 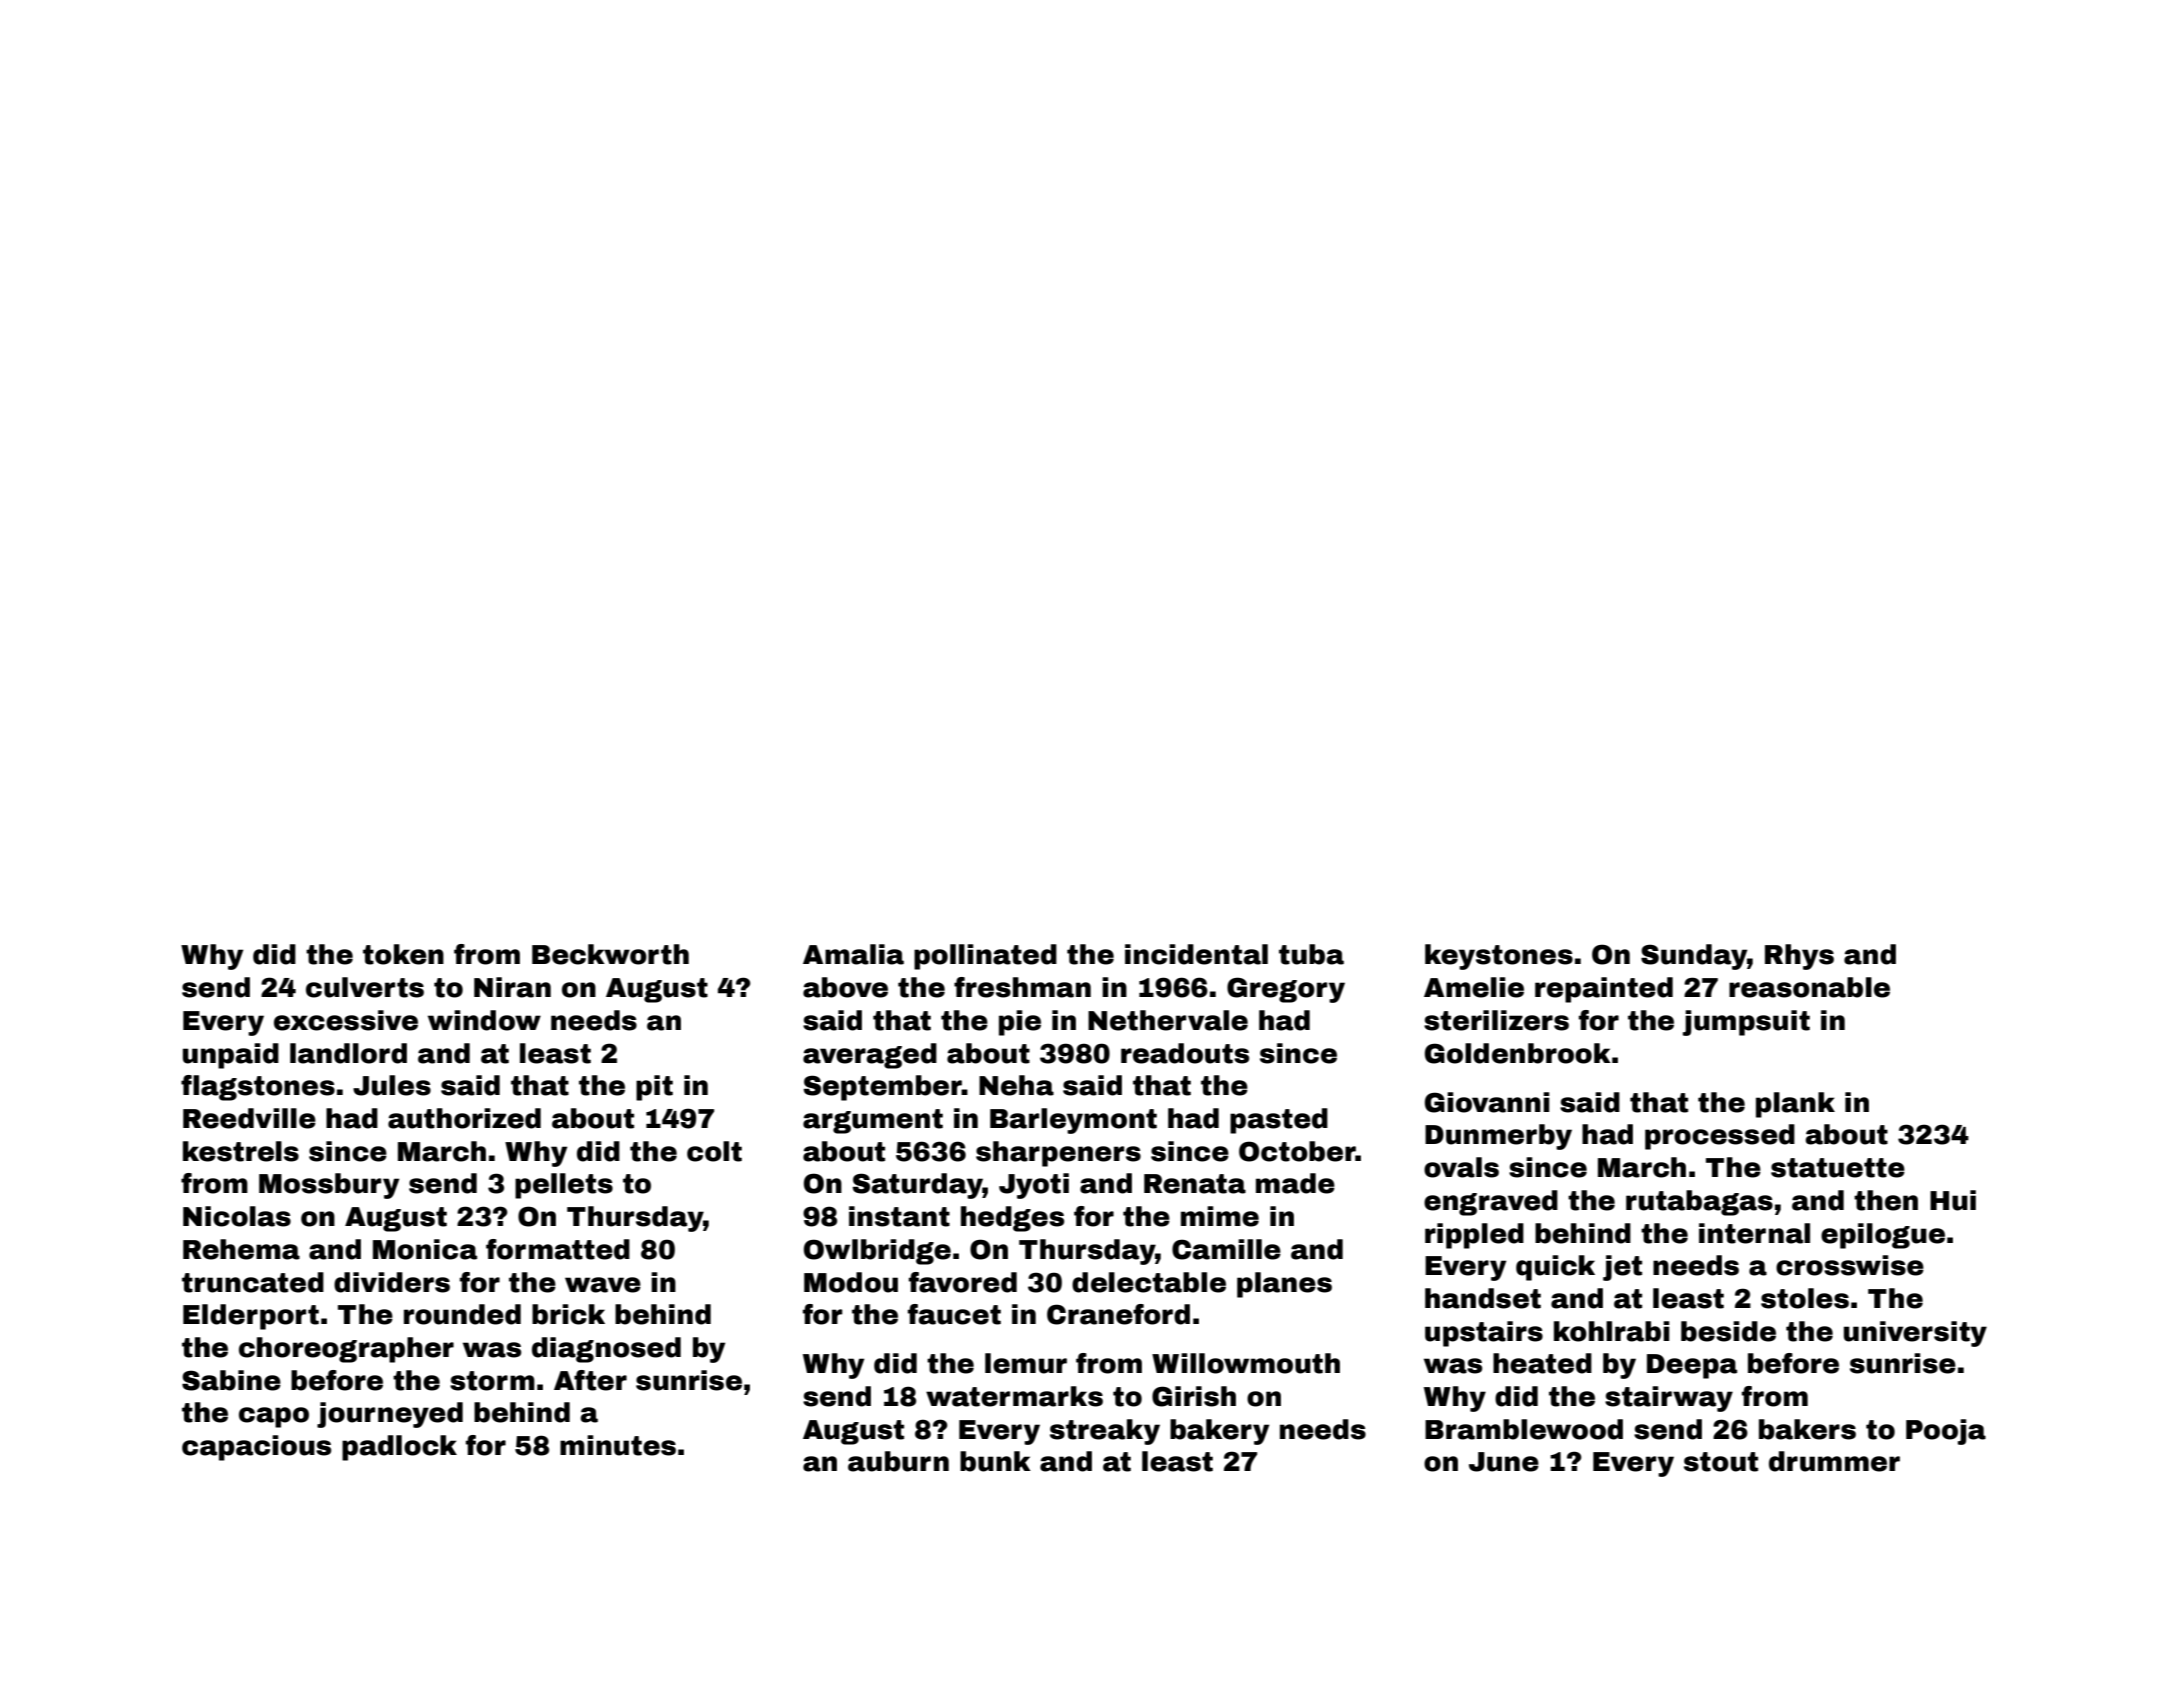 What do you see at coordinates (1622, 1268) in the page?
I see `jet` at bounding box center [1622, 1268].
